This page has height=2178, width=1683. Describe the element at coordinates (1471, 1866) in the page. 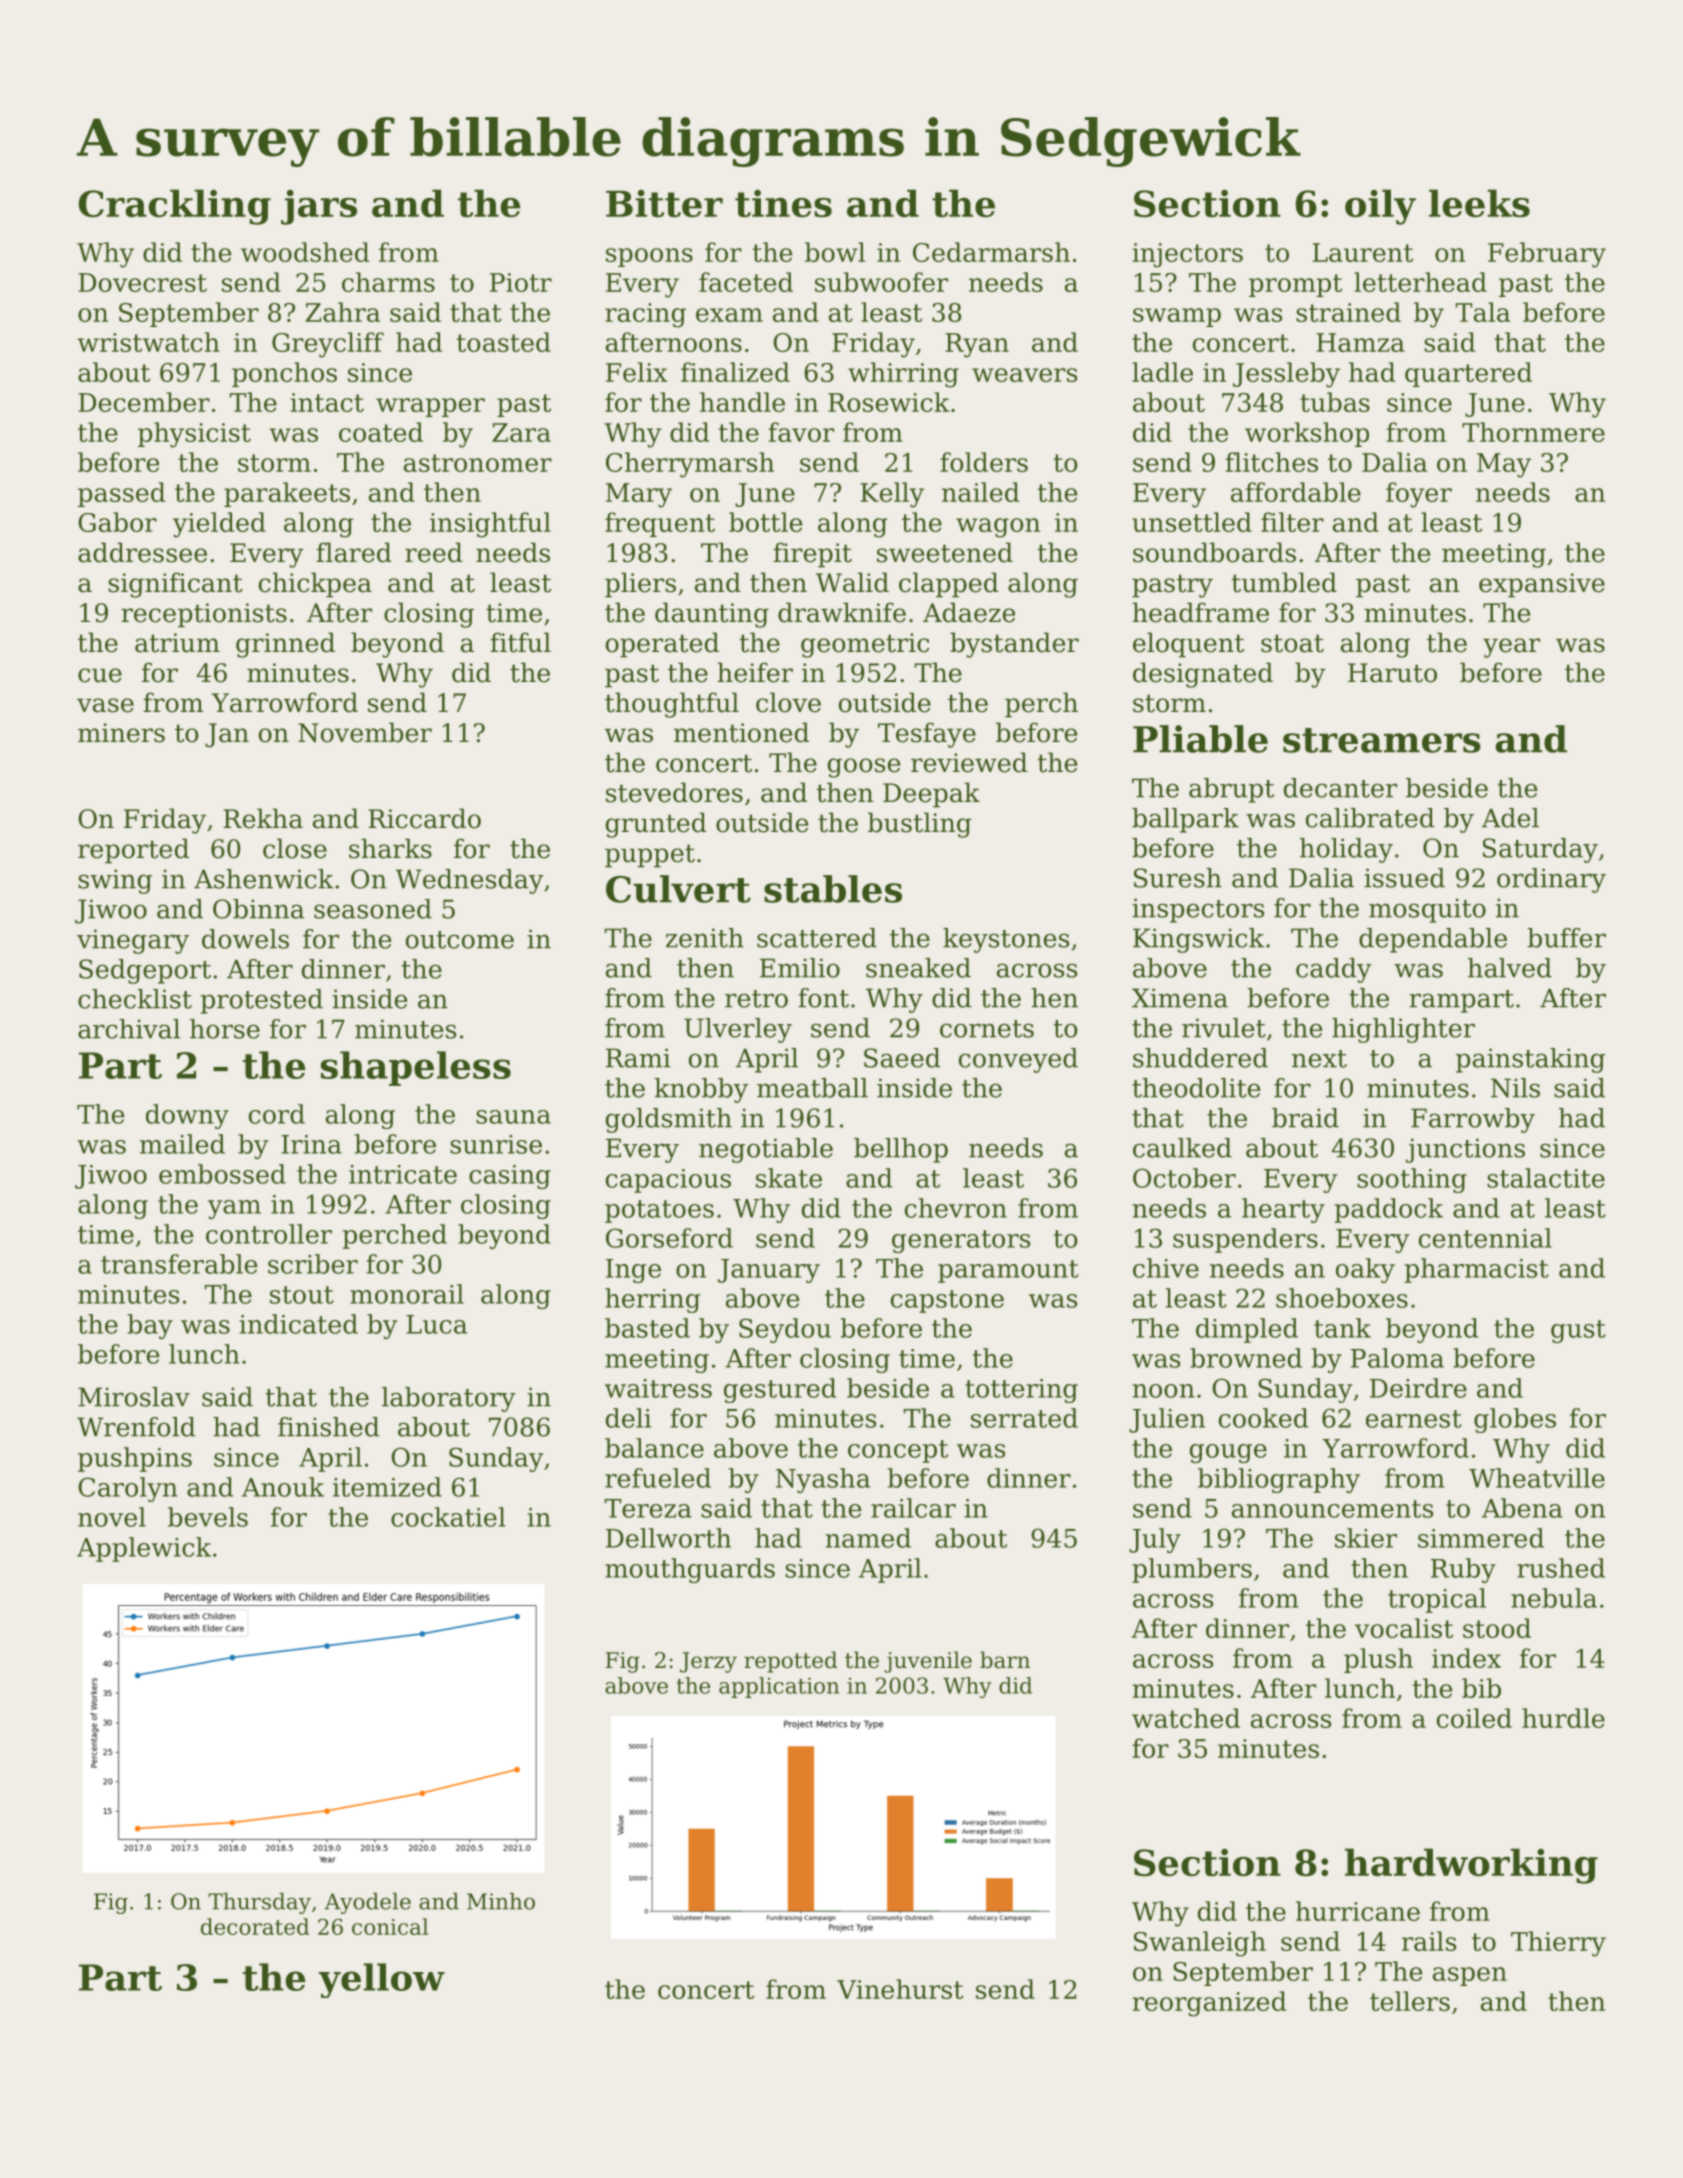

I see `hardworking` at that location.
